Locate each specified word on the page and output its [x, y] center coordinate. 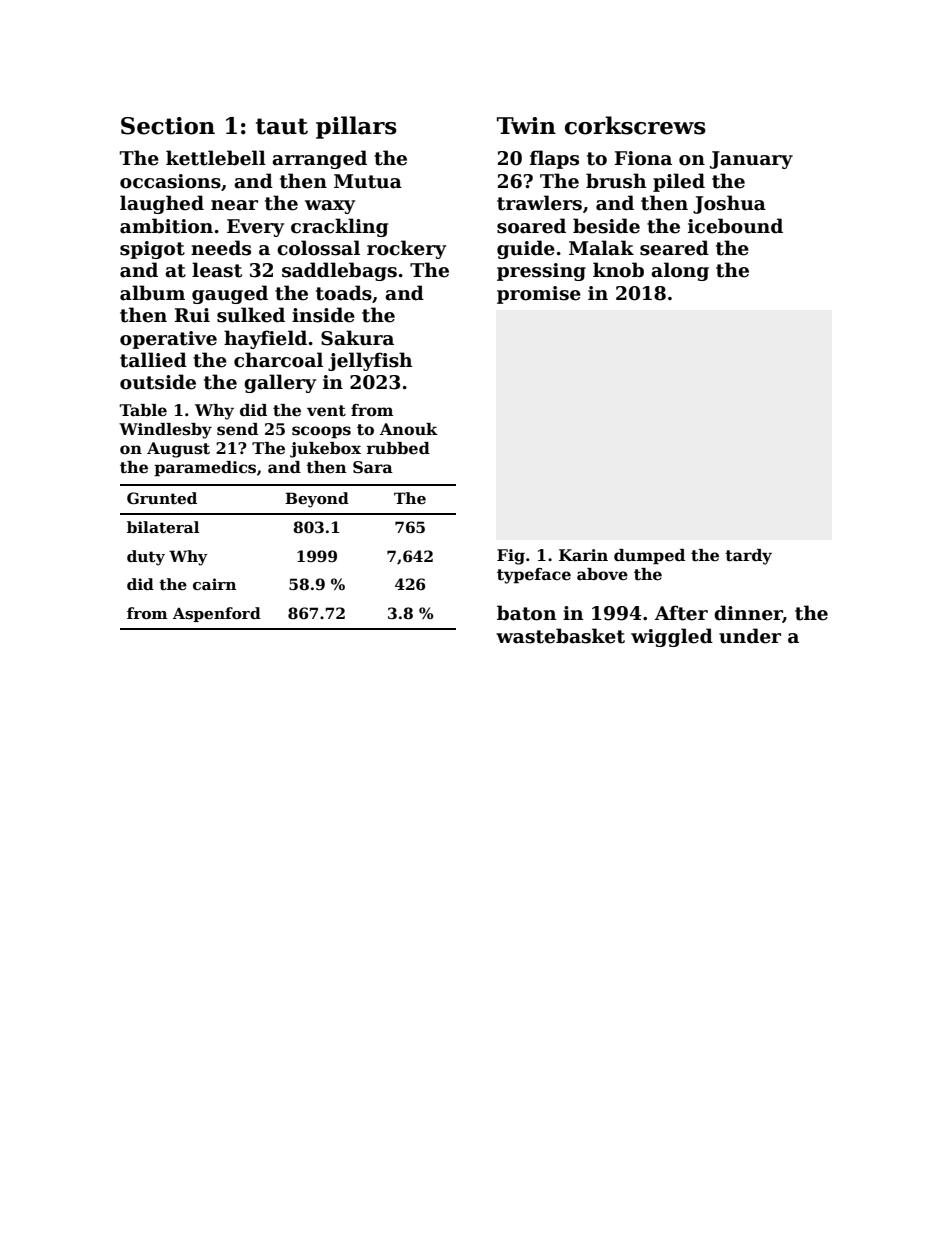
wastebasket [560, 636]
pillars [356, 127]
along [680, 271]
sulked [251, 315]
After [681, 613]
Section [168, 126]
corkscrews [635, 125]
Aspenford [217, 614]
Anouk [409, 429]
